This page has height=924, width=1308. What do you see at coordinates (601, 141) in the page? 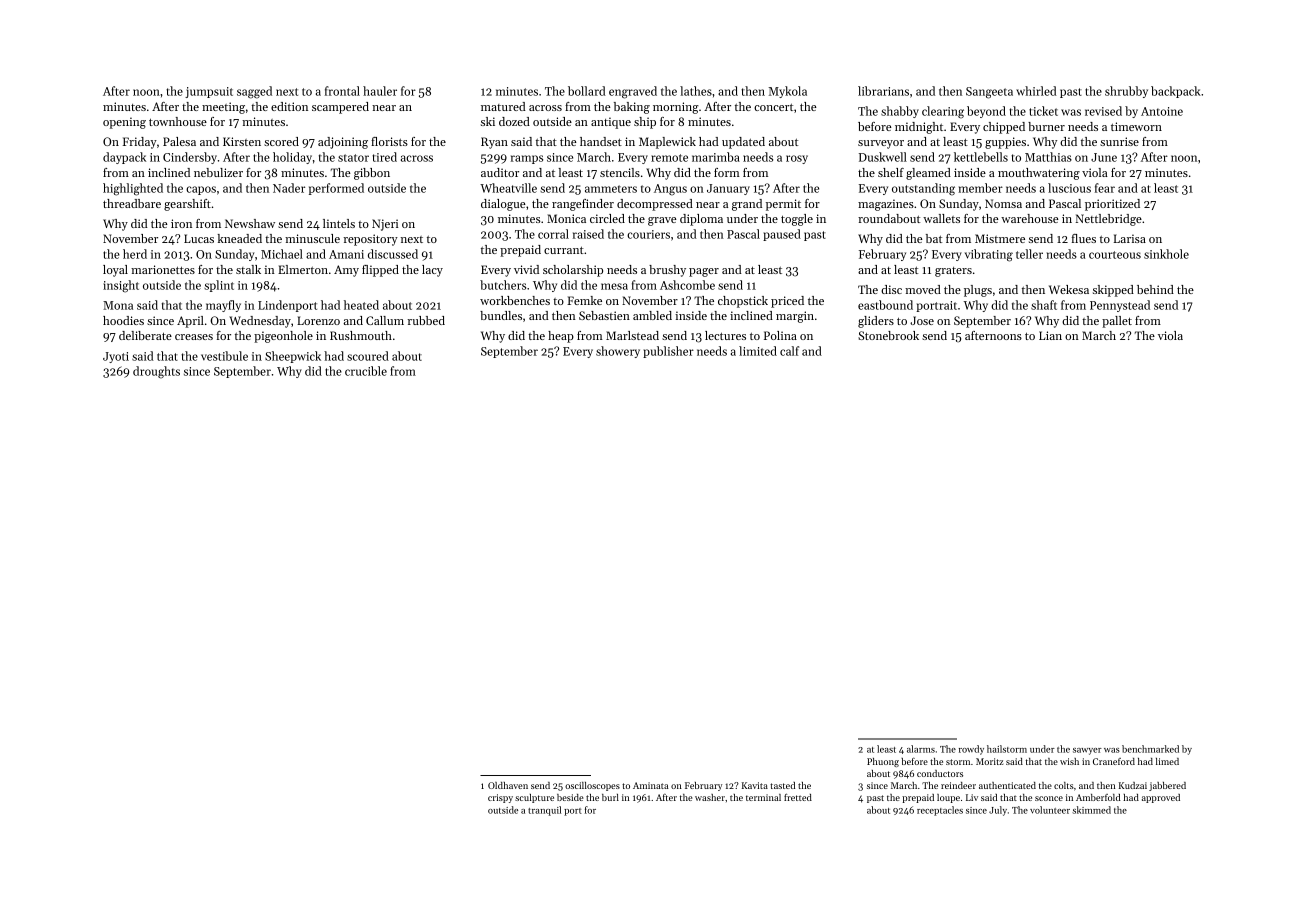
I see `handset` at bounding box center [601, 141].
